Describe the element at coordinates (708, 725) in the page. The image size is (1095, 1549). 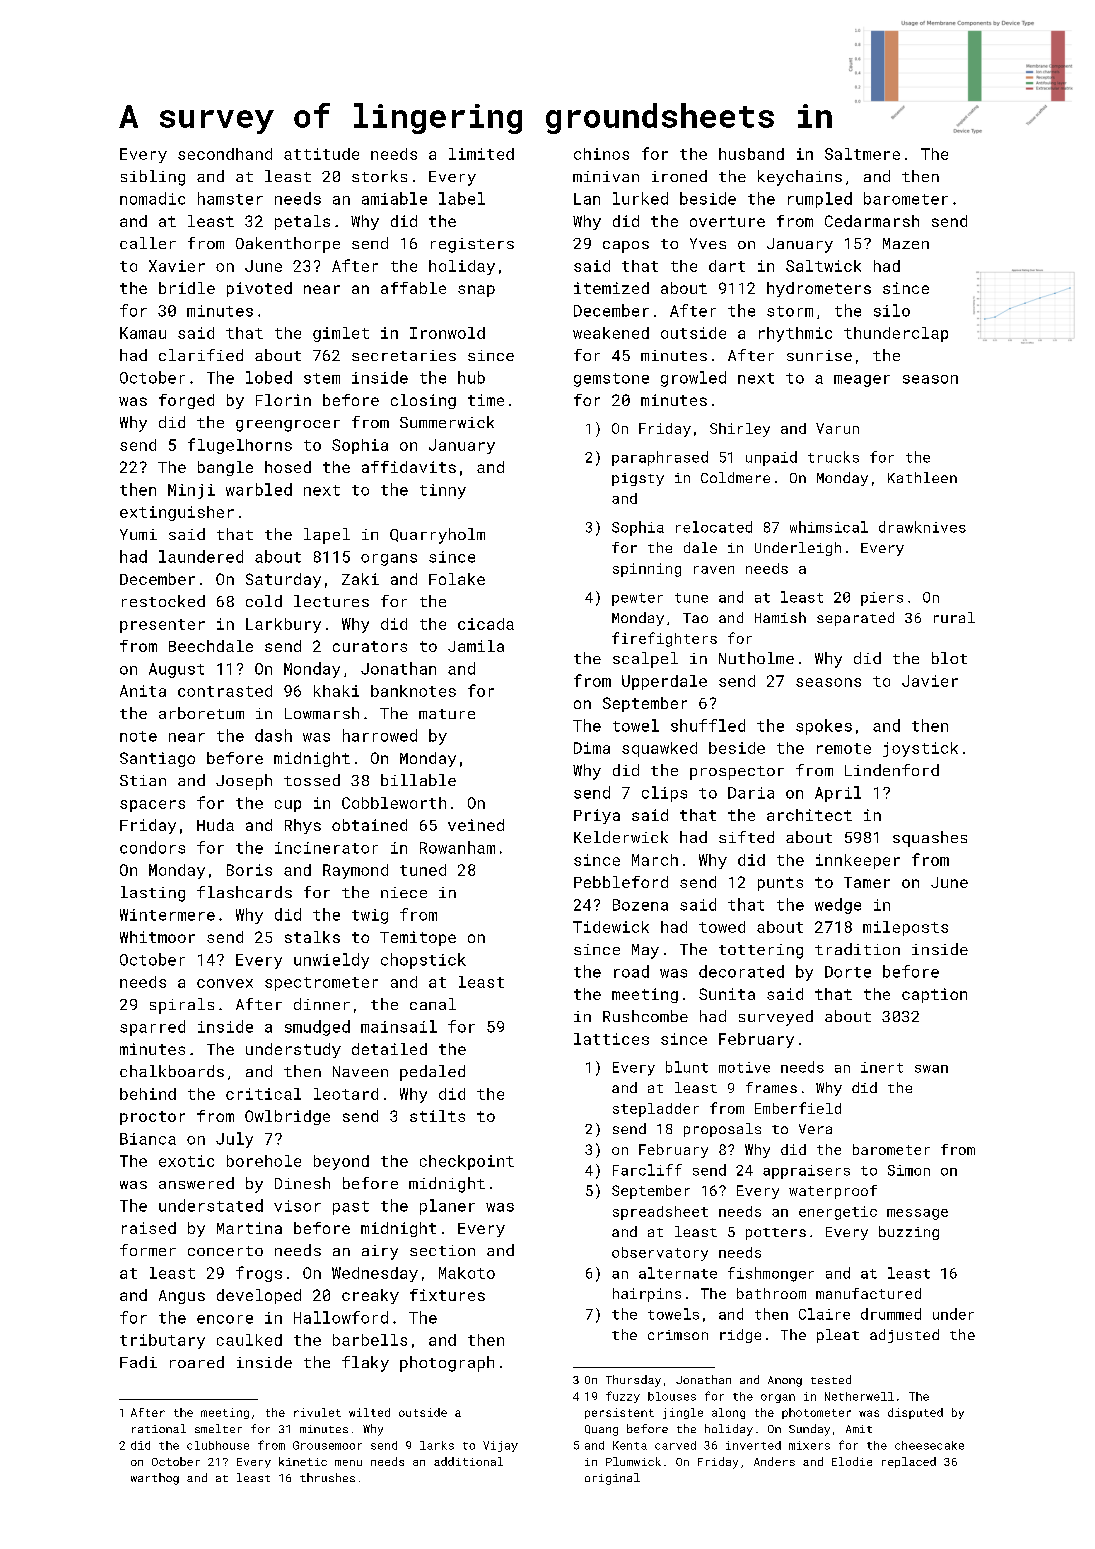
I see `shuffled` at that location.
